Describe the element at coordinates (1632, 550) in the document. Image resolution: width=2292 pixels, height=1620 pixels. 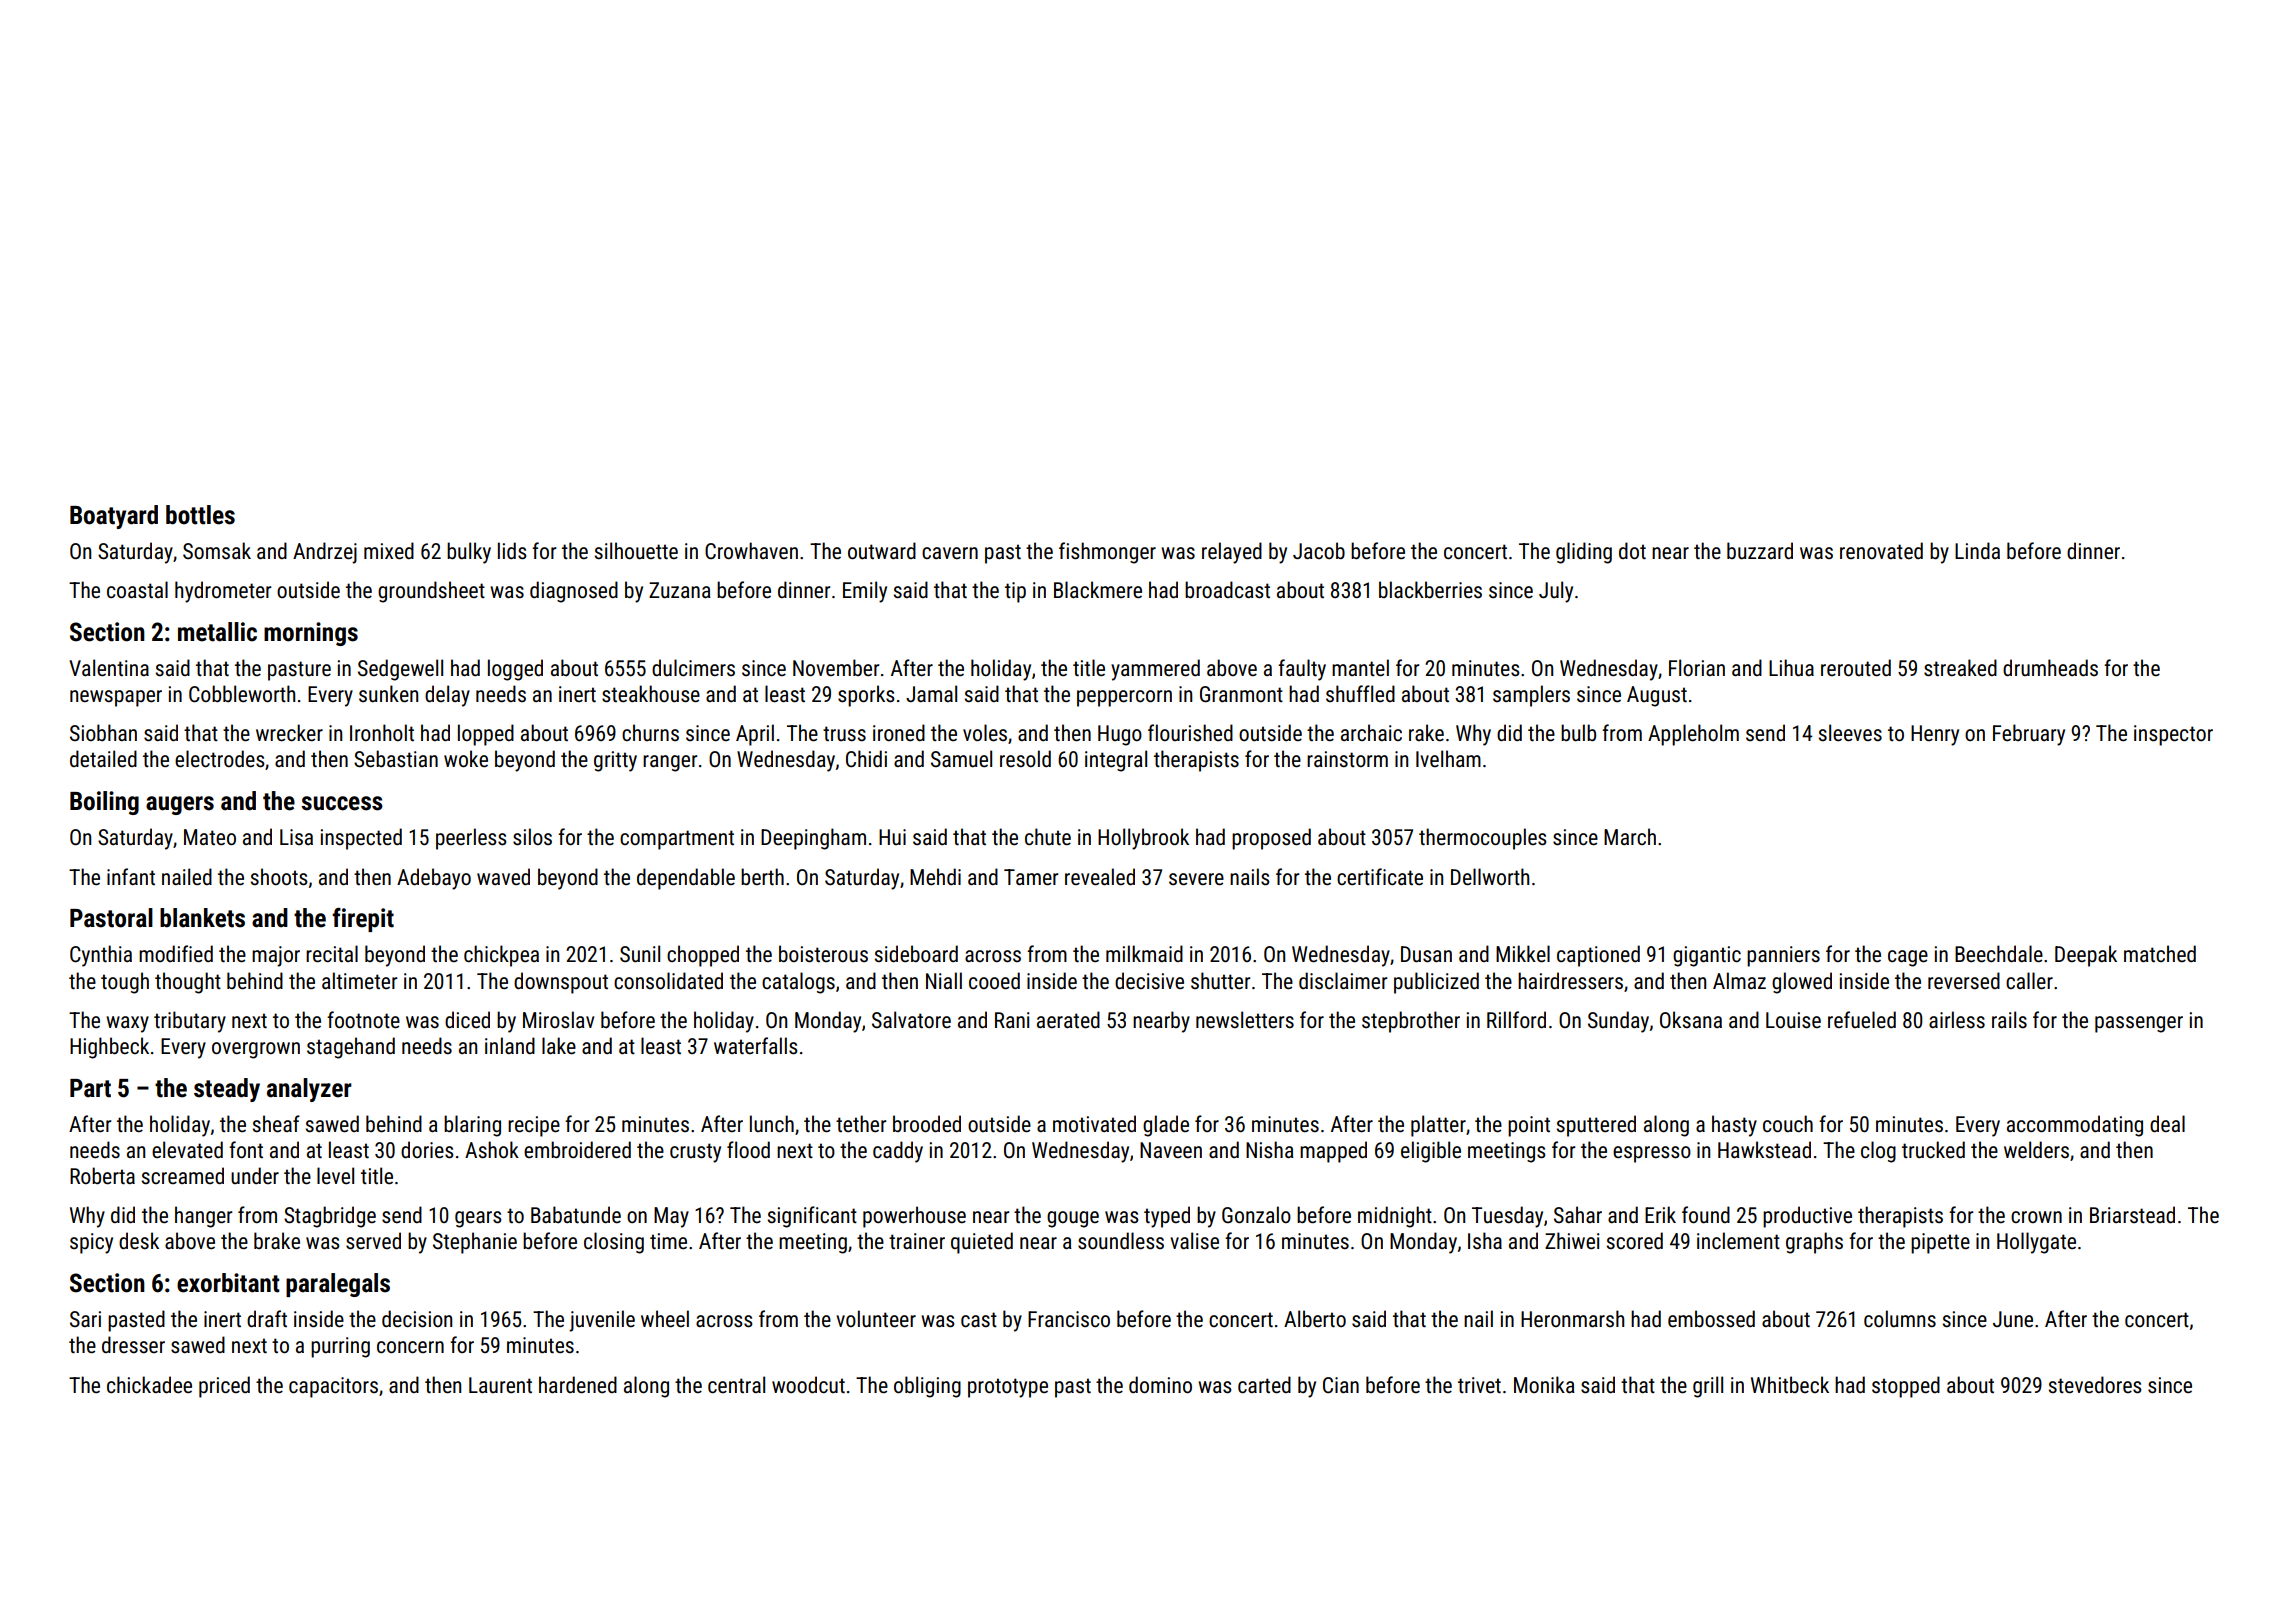
I see `dot` at that location.
